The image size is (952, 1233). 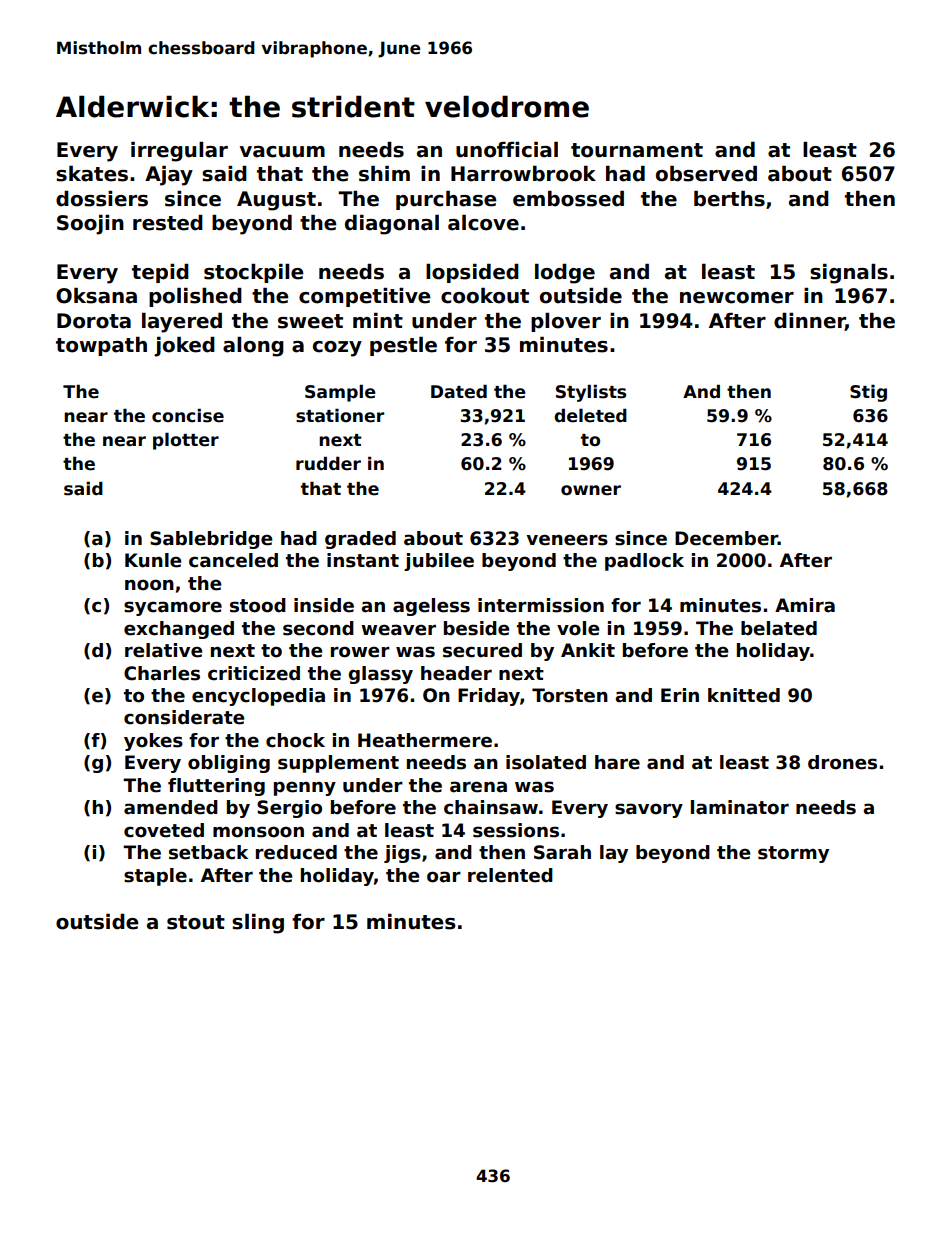 I want to click on Sample, so click(x=340, y=393).
